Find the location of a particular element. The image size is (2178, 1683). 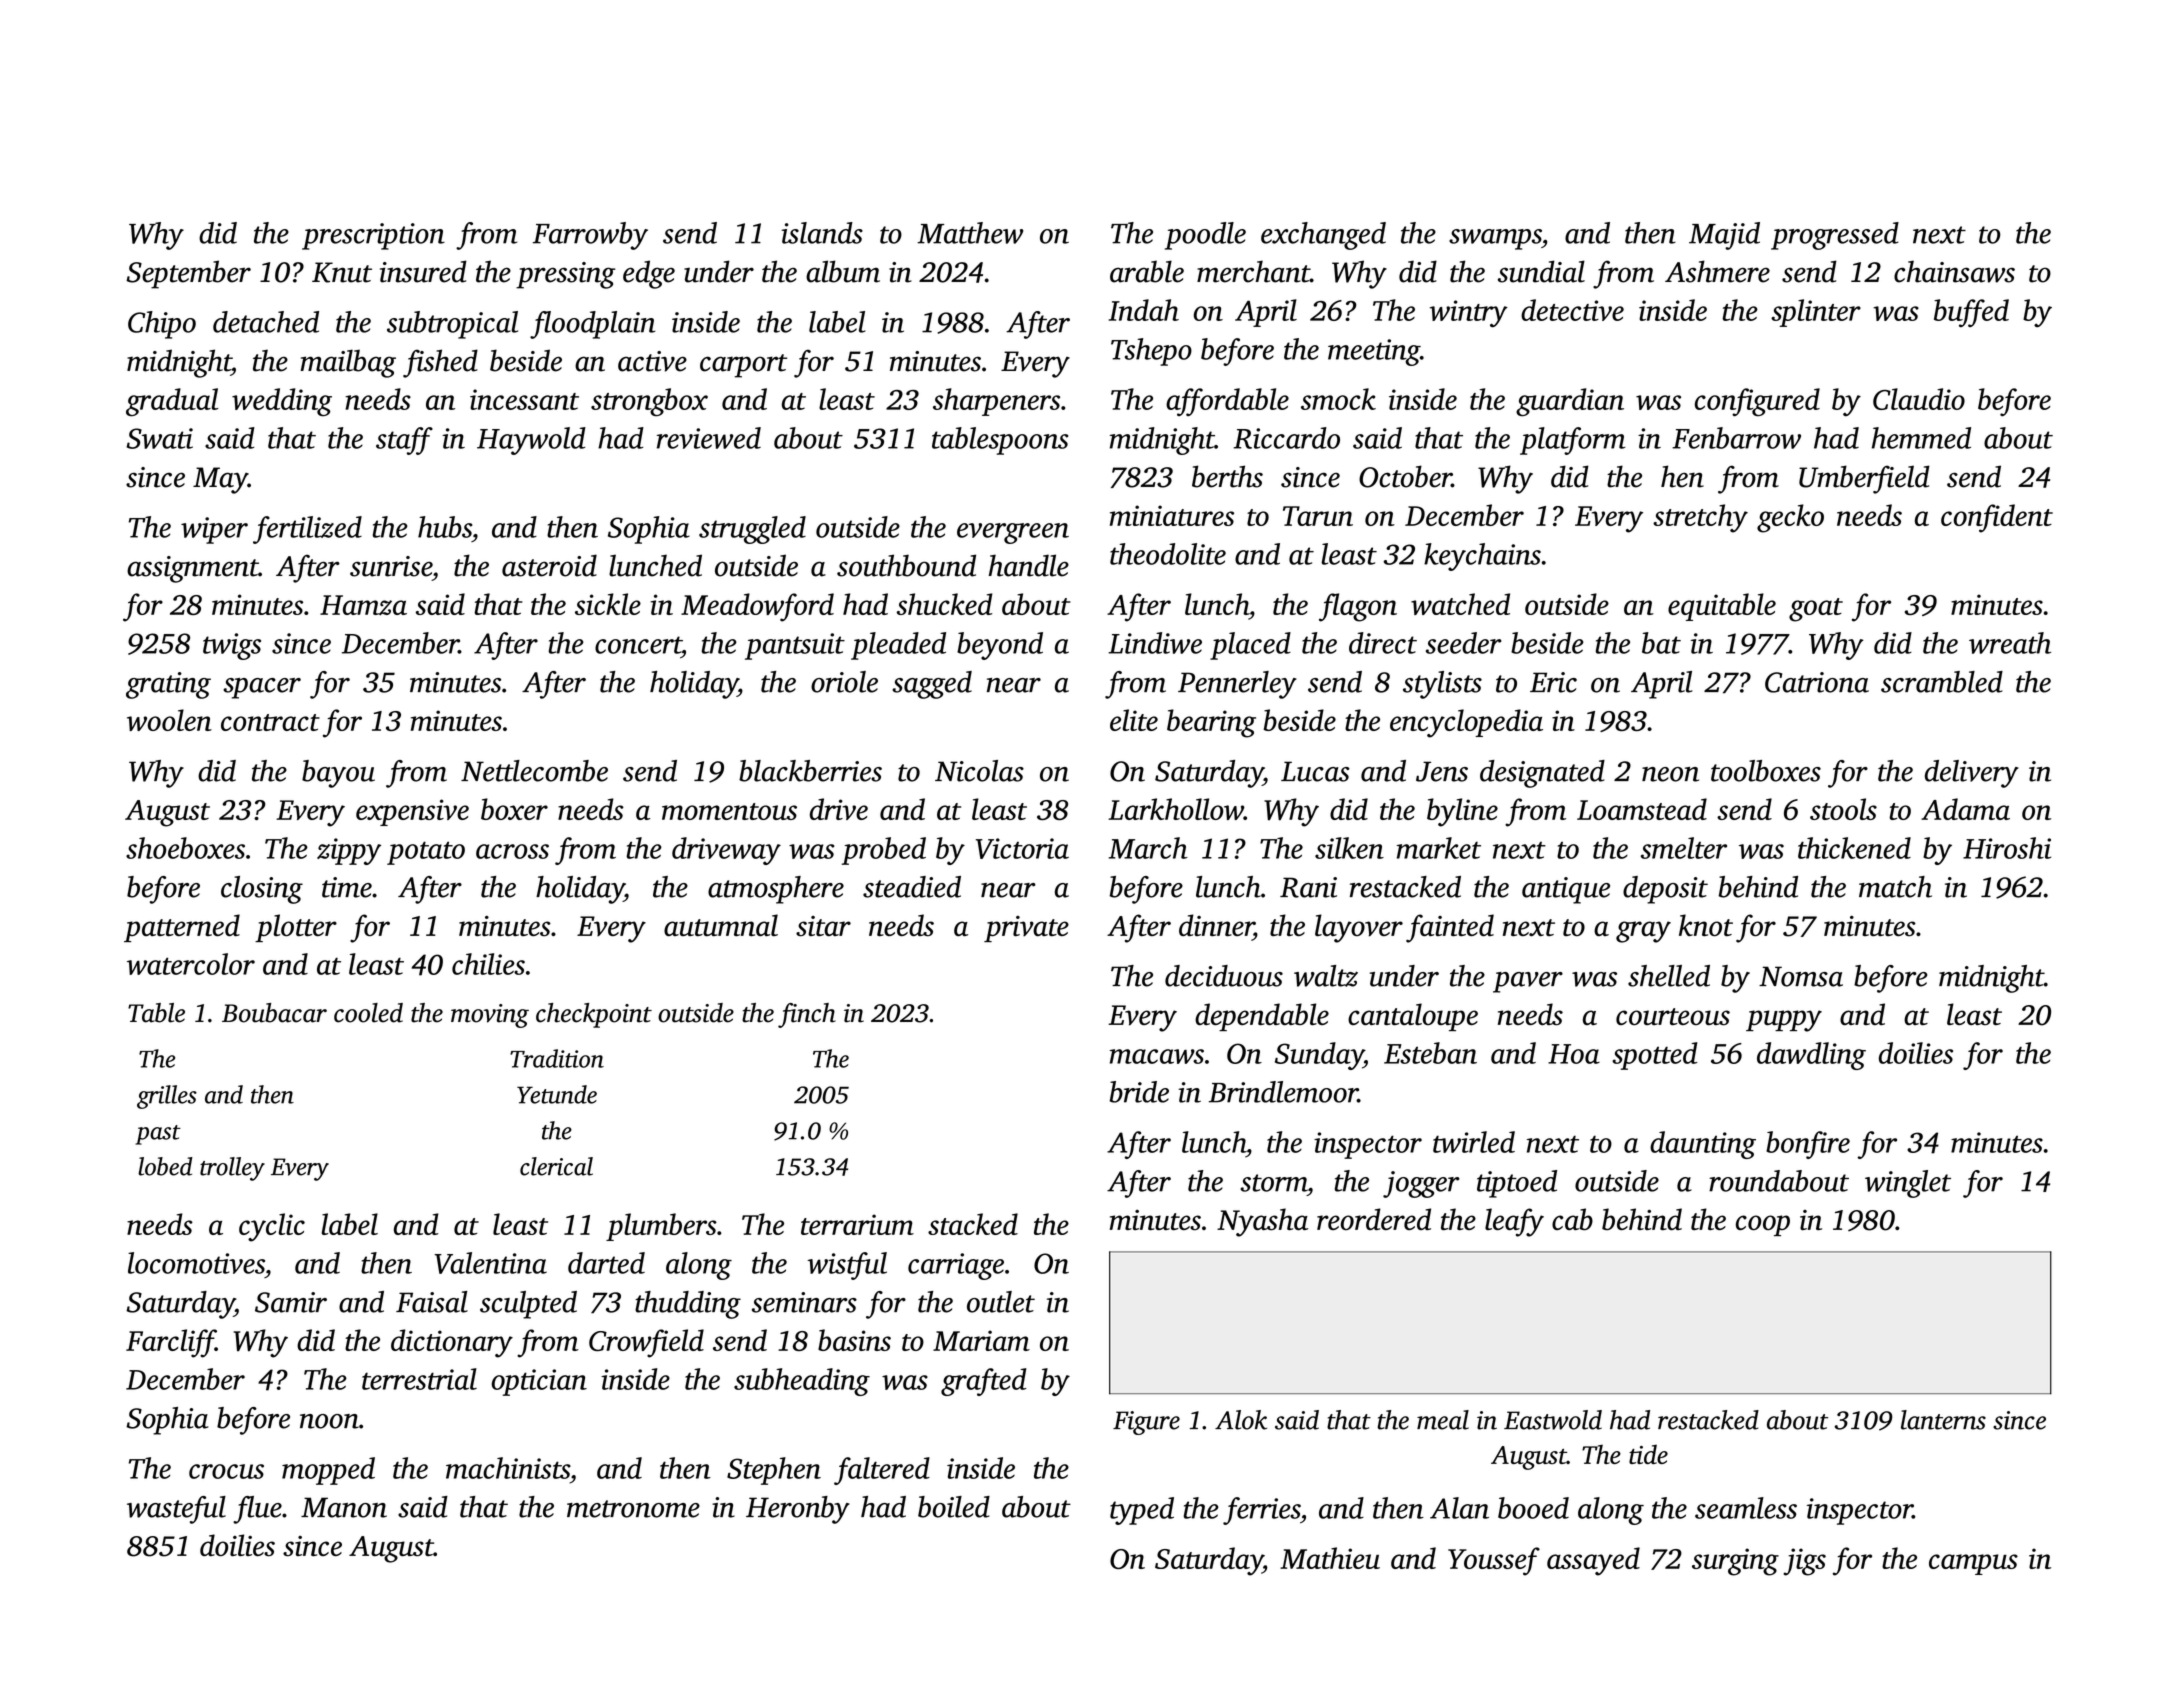

active is located at coordinates (652, 361).
